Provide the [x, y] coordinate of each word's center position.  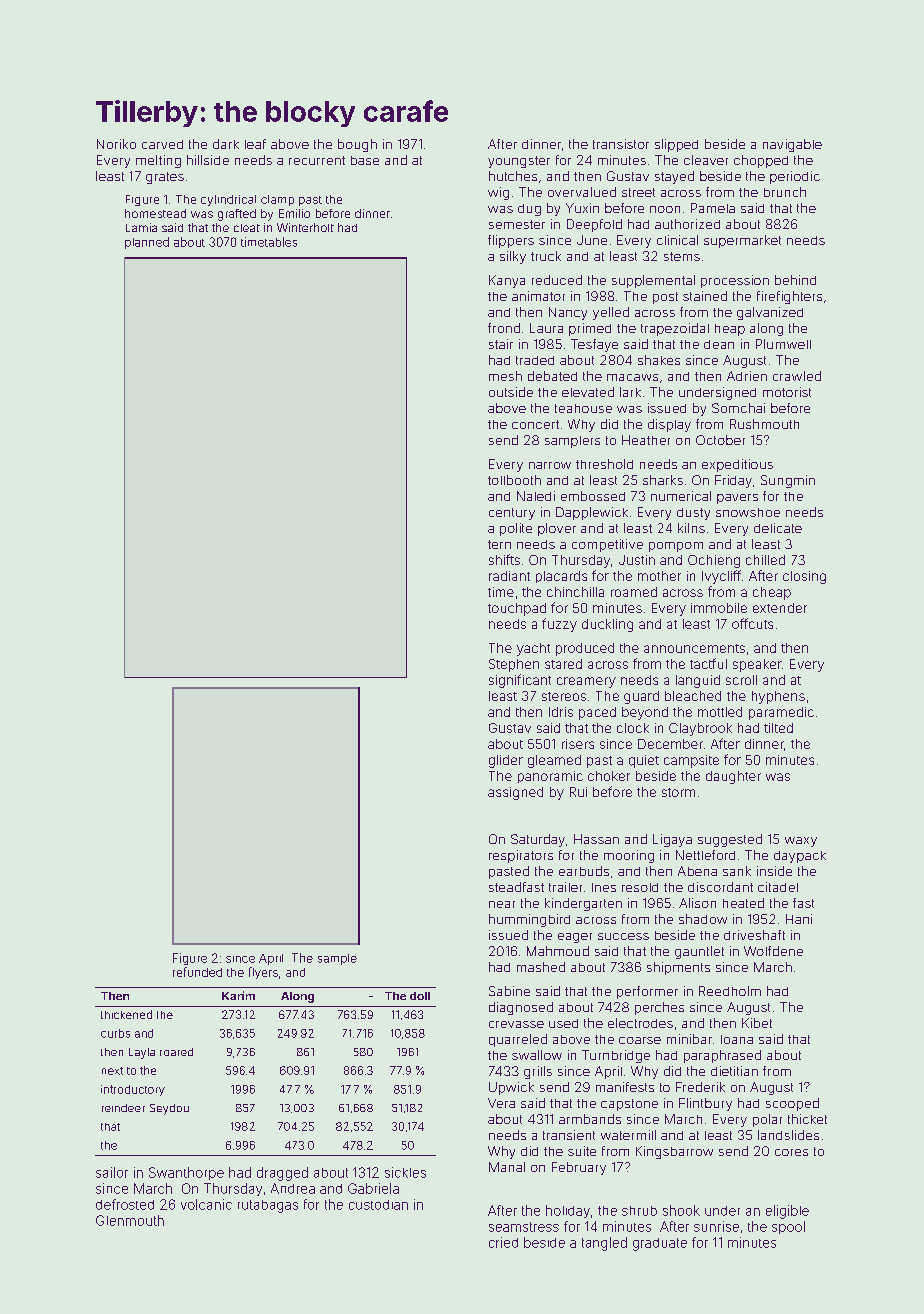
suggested [730, 840]
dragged [282, 1174]
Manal [507, 1167]
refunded [197, 972]
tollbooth [514, 480]
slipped [676, 145]
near [502, 904]
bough [357, 145]
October [720, 440]
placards [561, 577]
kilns [691, 528]
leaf [255, 144]
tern [499, 544]
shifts [504, 559]
